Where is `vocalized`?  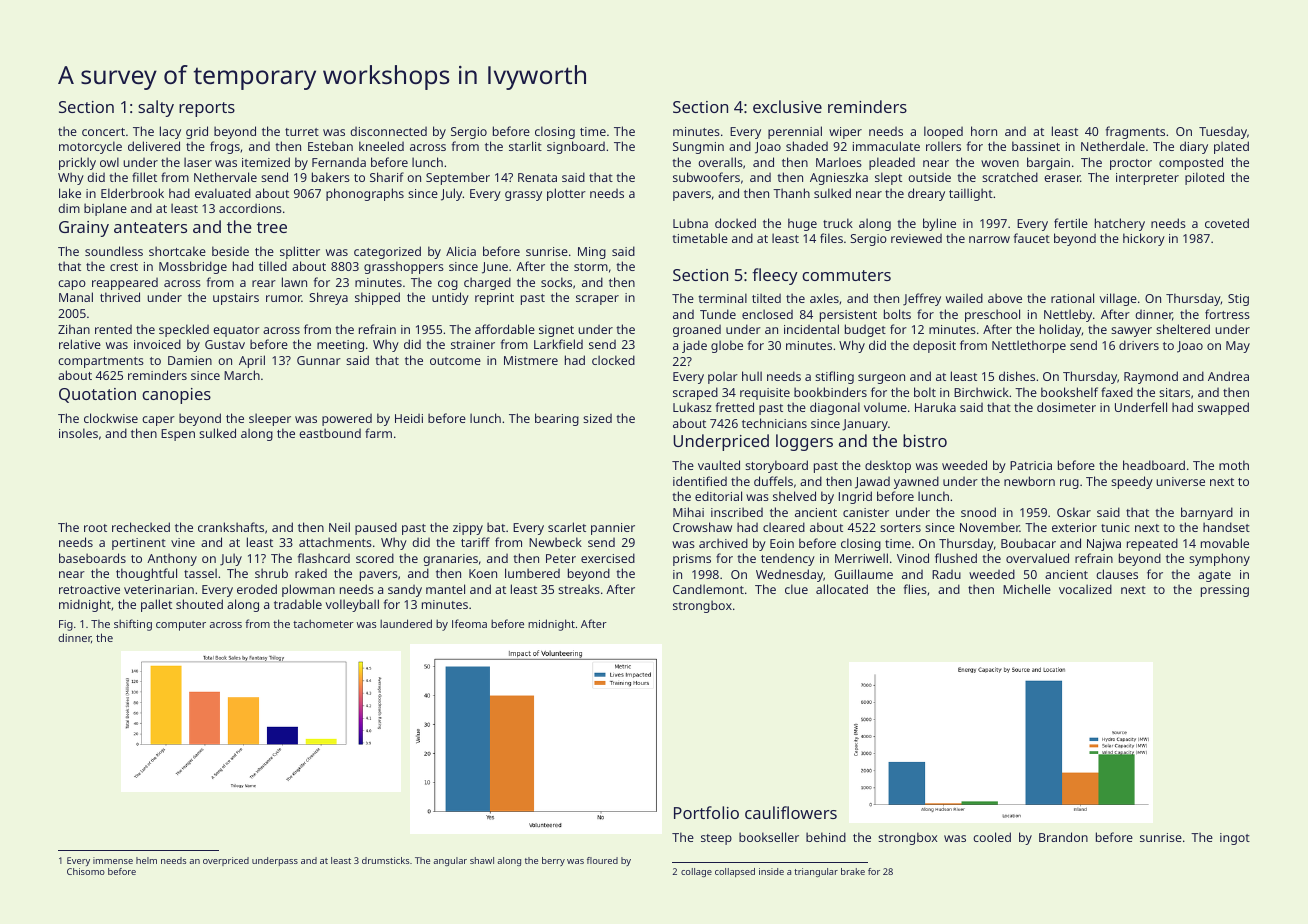
vocalized is located at coordinates (1085, 589).
